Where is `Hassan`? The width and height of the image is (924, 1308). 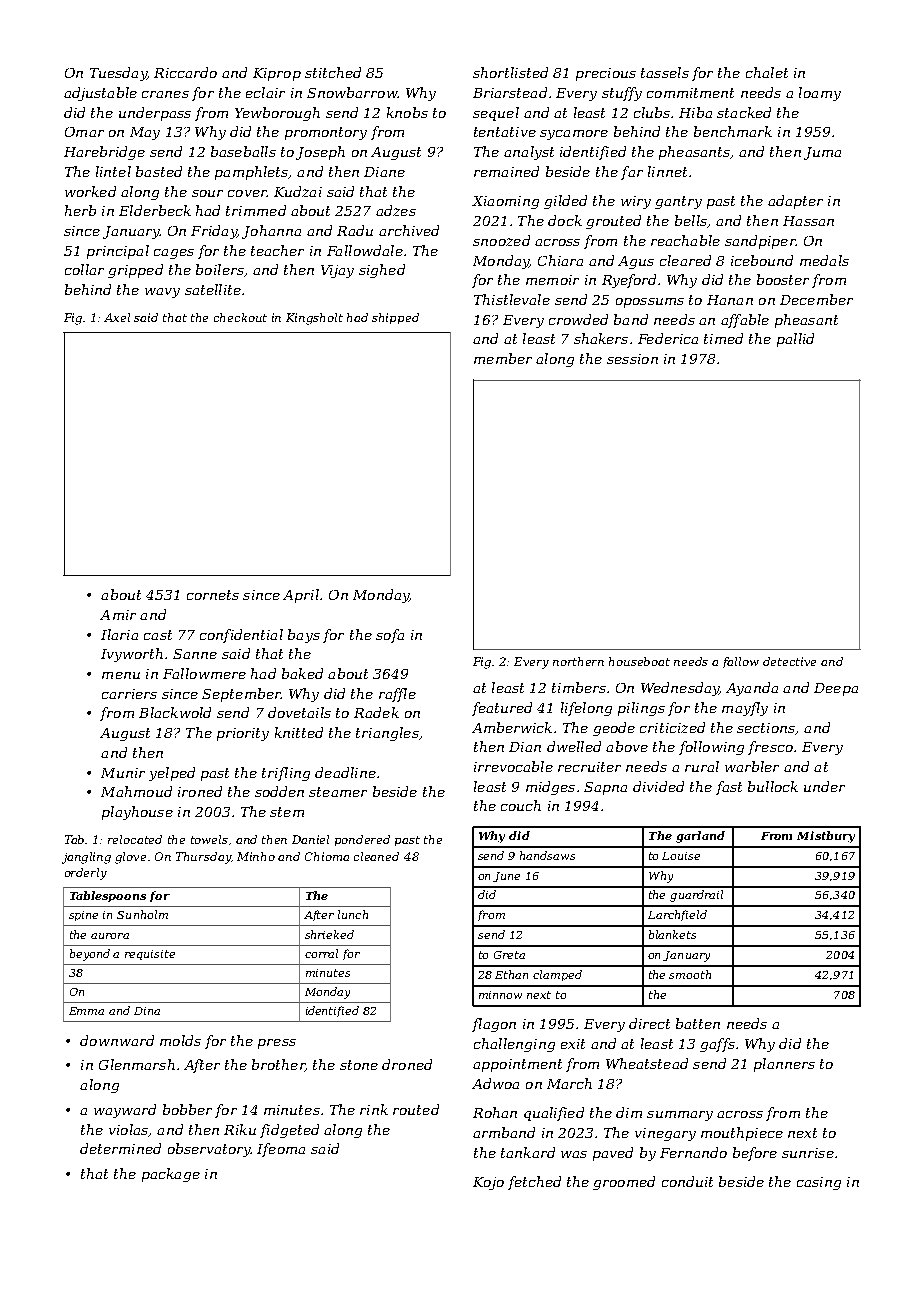 Hassan is located at coordinates (808, 221).
